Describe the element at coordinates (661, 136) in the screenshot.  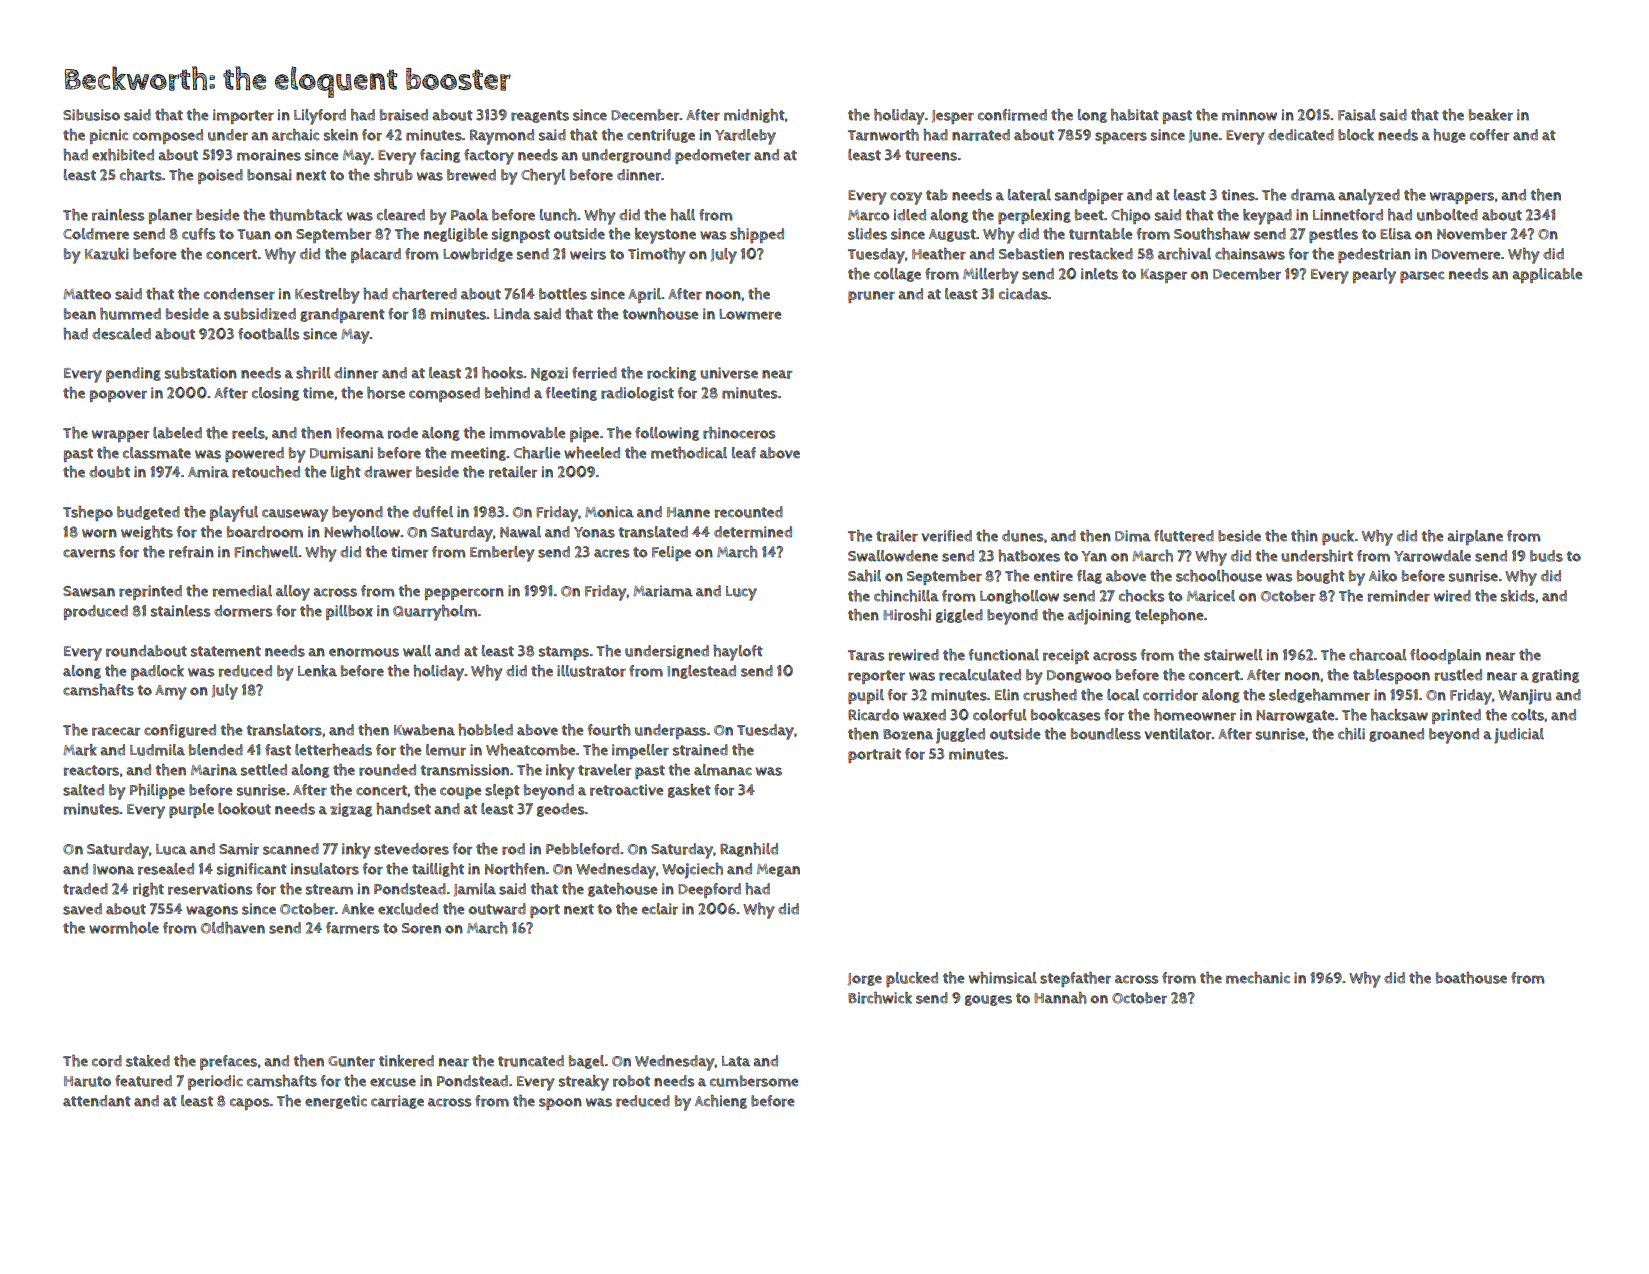
I see `centrifuge` at that location.
